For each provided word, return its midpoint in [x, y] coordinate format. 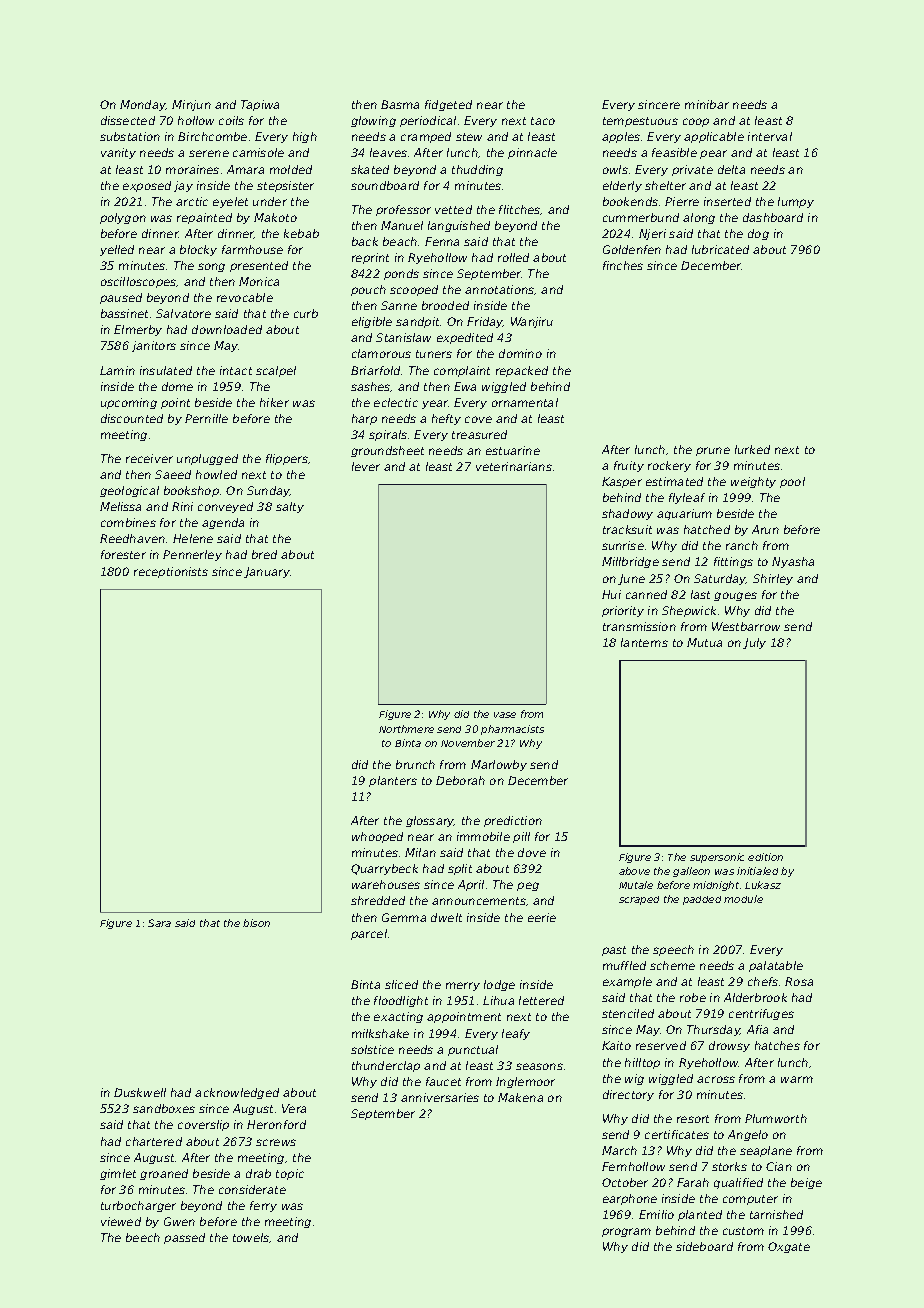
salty [290, 507]
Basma [400, 104]
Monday [143, 105]
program [626, 1232]
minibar [707, 104]
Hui [611, 594]
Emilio [656, 1214]
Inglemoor [525, 1082]
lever [366, 466]
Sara [159, 923]
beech [143, 1237]
